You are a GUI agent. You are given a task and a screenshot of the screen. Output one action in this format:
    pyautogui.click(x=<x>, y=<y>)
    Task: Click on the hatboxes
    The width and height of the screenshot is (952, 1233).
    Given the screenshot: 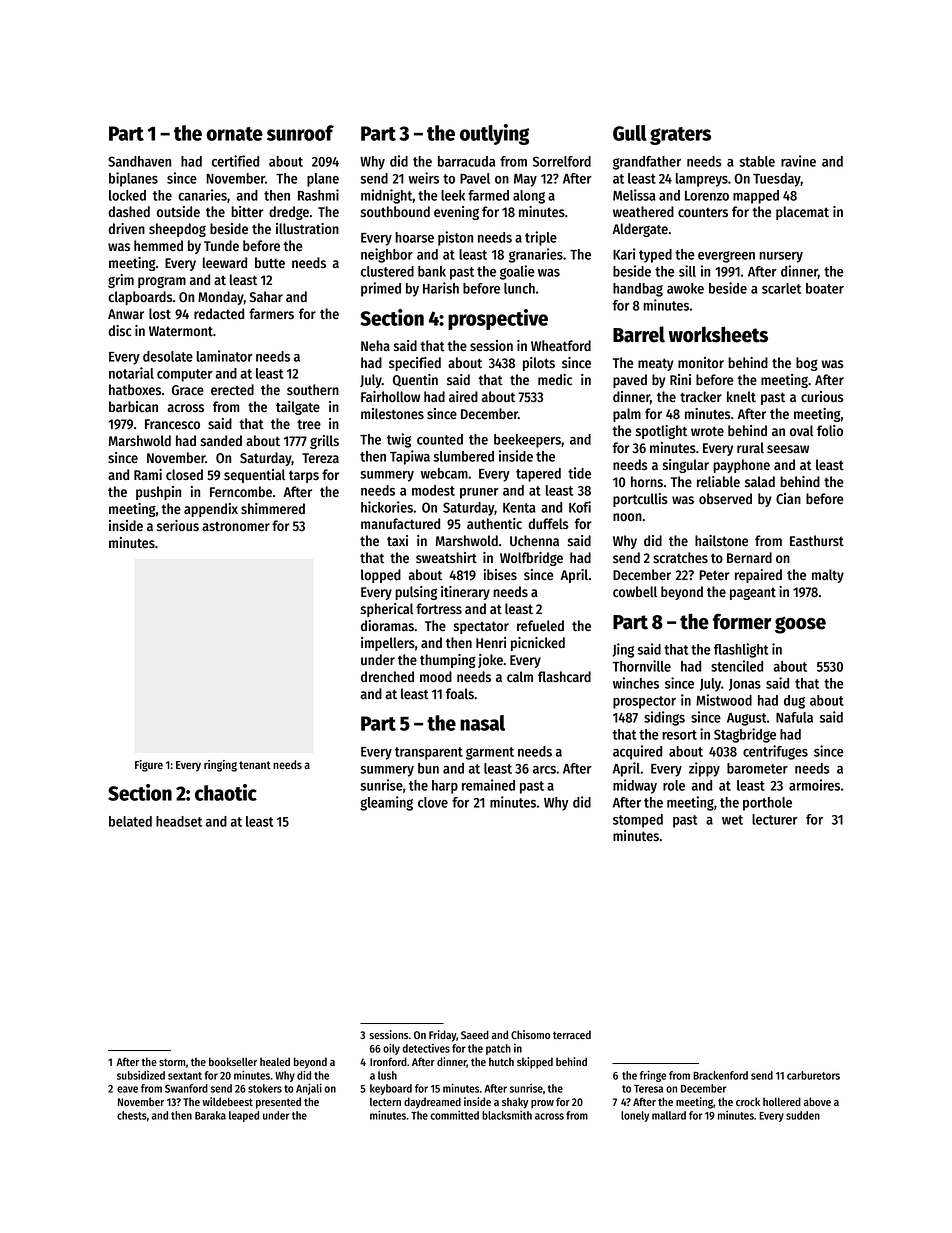 What is the action you would take?
    pyautogui.click(x=135, y=390)
